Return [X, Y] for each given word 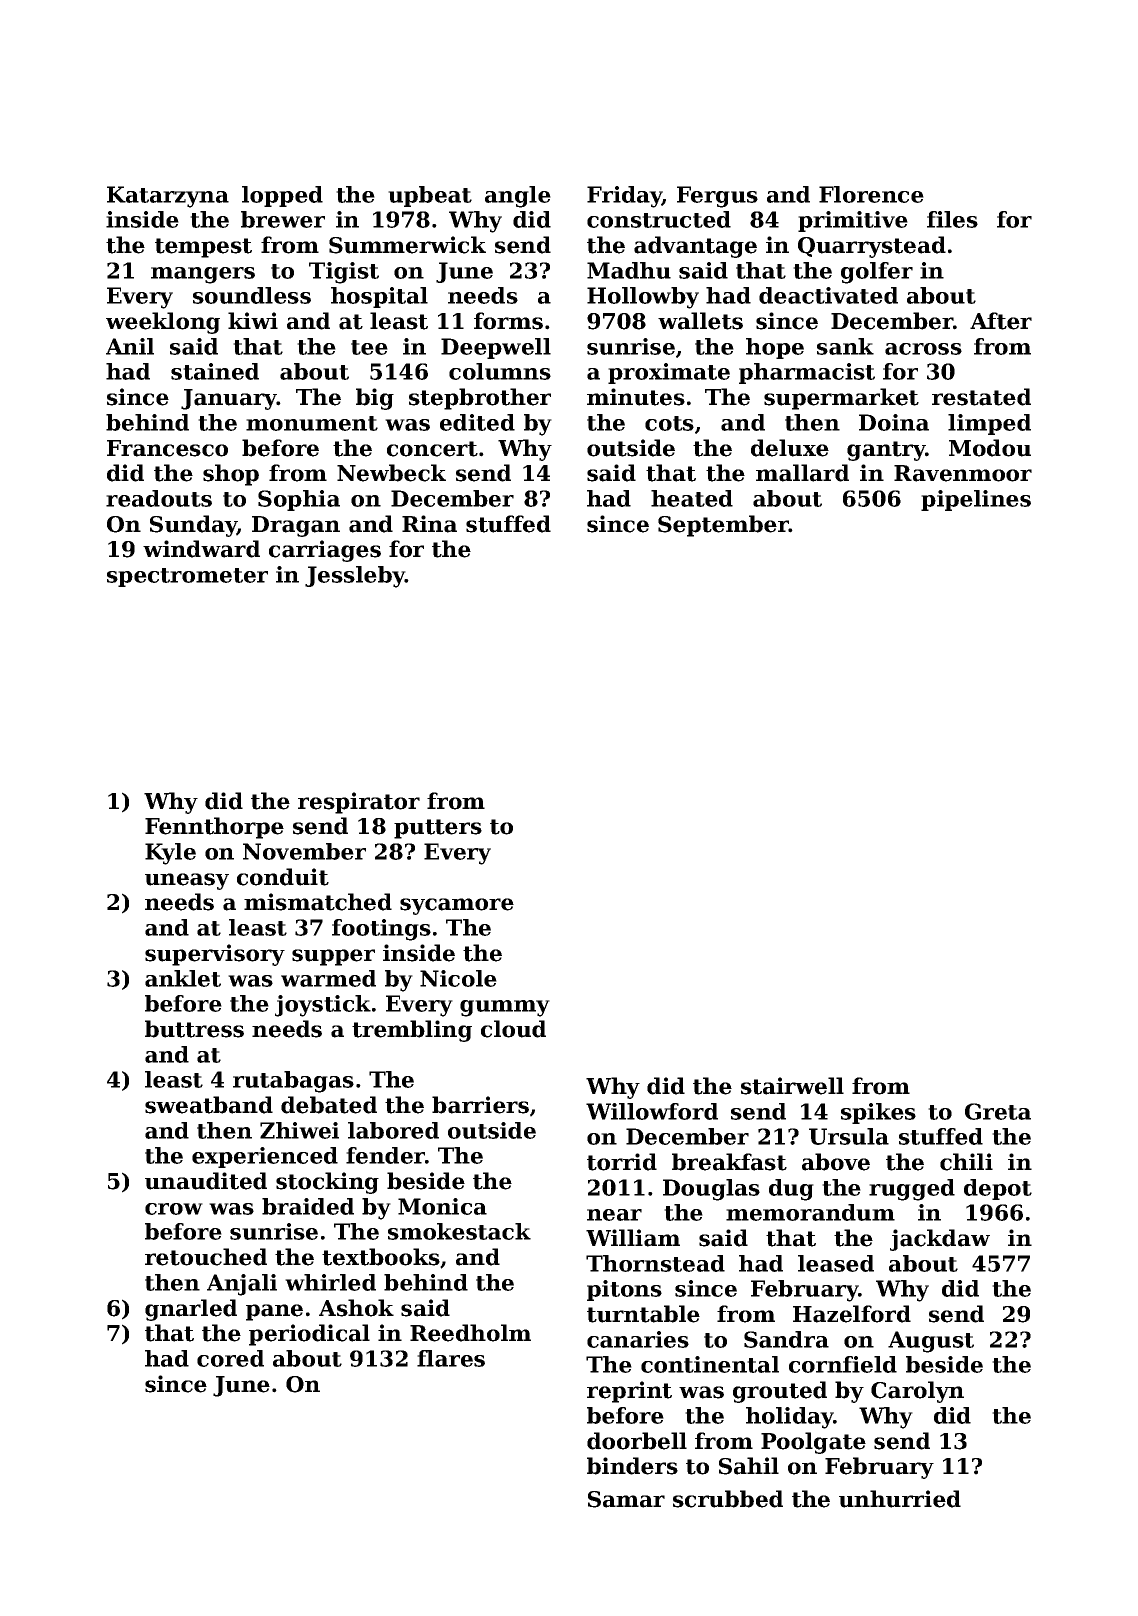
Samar [626, 1499]
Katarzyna [168, 197]
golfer [877, 273]
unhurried [900, 1499]
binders [632, 1466]
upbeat [430, 196]
